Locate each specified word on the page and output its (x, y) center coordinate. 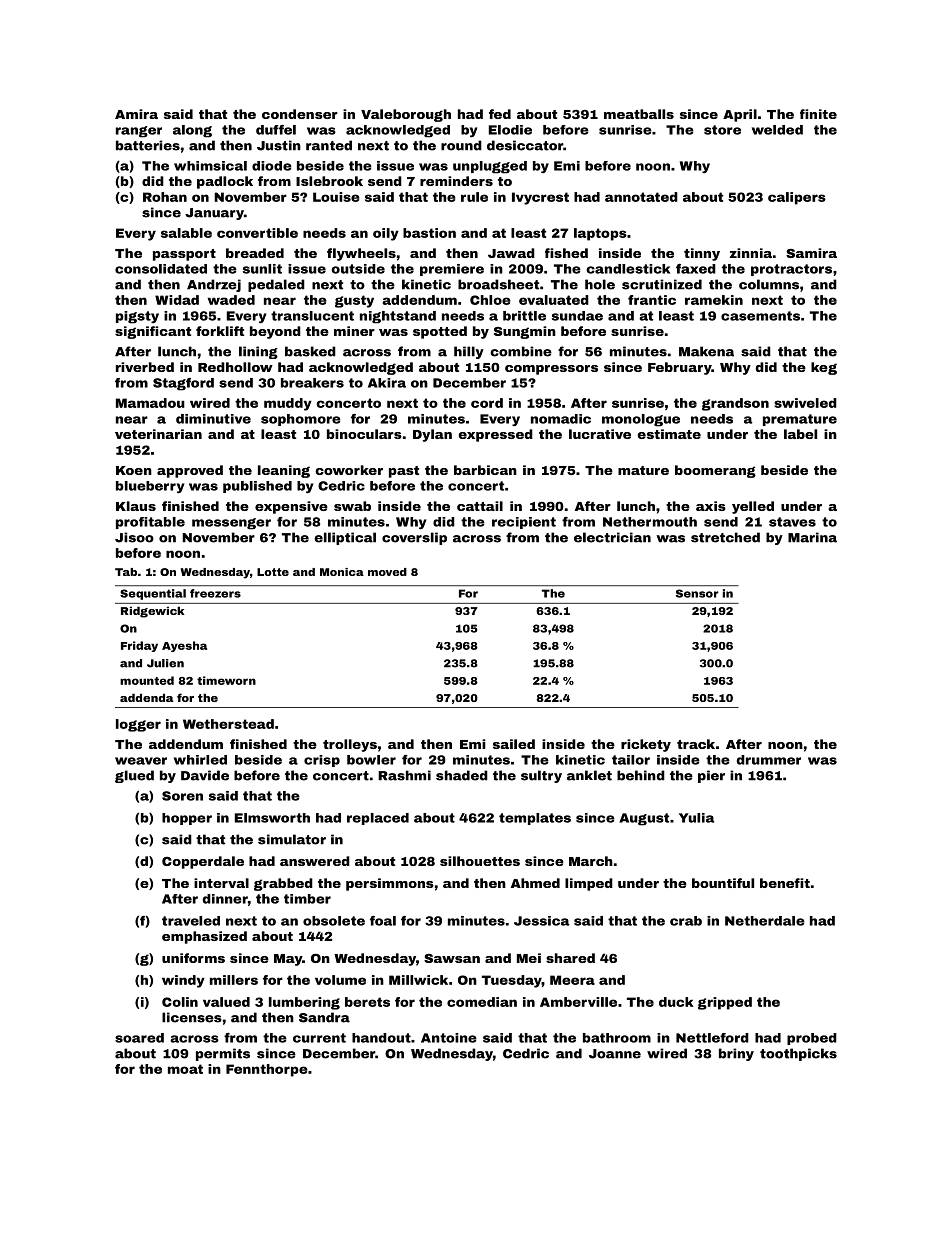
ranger (139, 132)
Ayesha (184, 646)
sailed (514, 744)
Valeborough (406, 115)
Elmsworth (272, 818)
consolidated (161, 269)
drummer (769, 760)
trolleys (350, 745)
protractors (791, 270)
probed (812, 1039)
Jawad (511, 253)
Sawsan (452, 958)
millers (234, 980)
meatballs (639, 114)
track (696, 744)
